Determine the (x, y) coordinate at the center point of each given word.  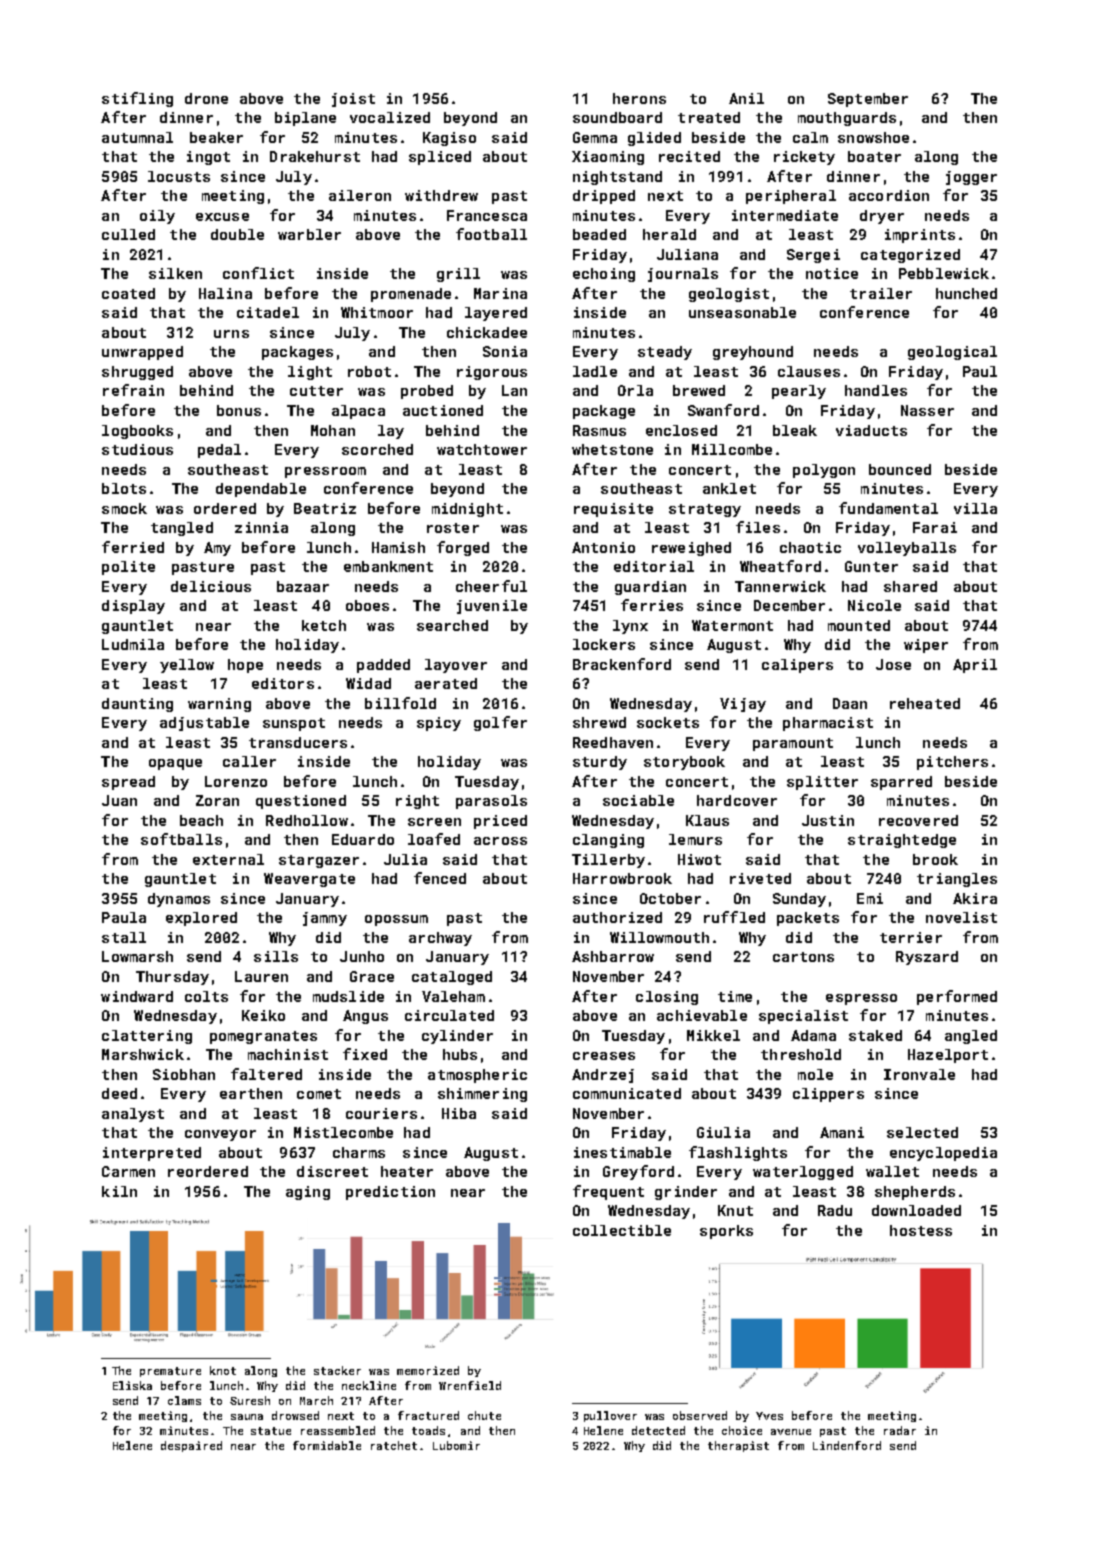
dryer (882, 217)
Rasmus (599, 430)
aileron (360, 195)
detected (658, 1430)
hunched (966, 293)
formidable (327, 1445)
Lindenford (847, 1445)
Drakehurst (315, 156)
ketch (324, 625)
